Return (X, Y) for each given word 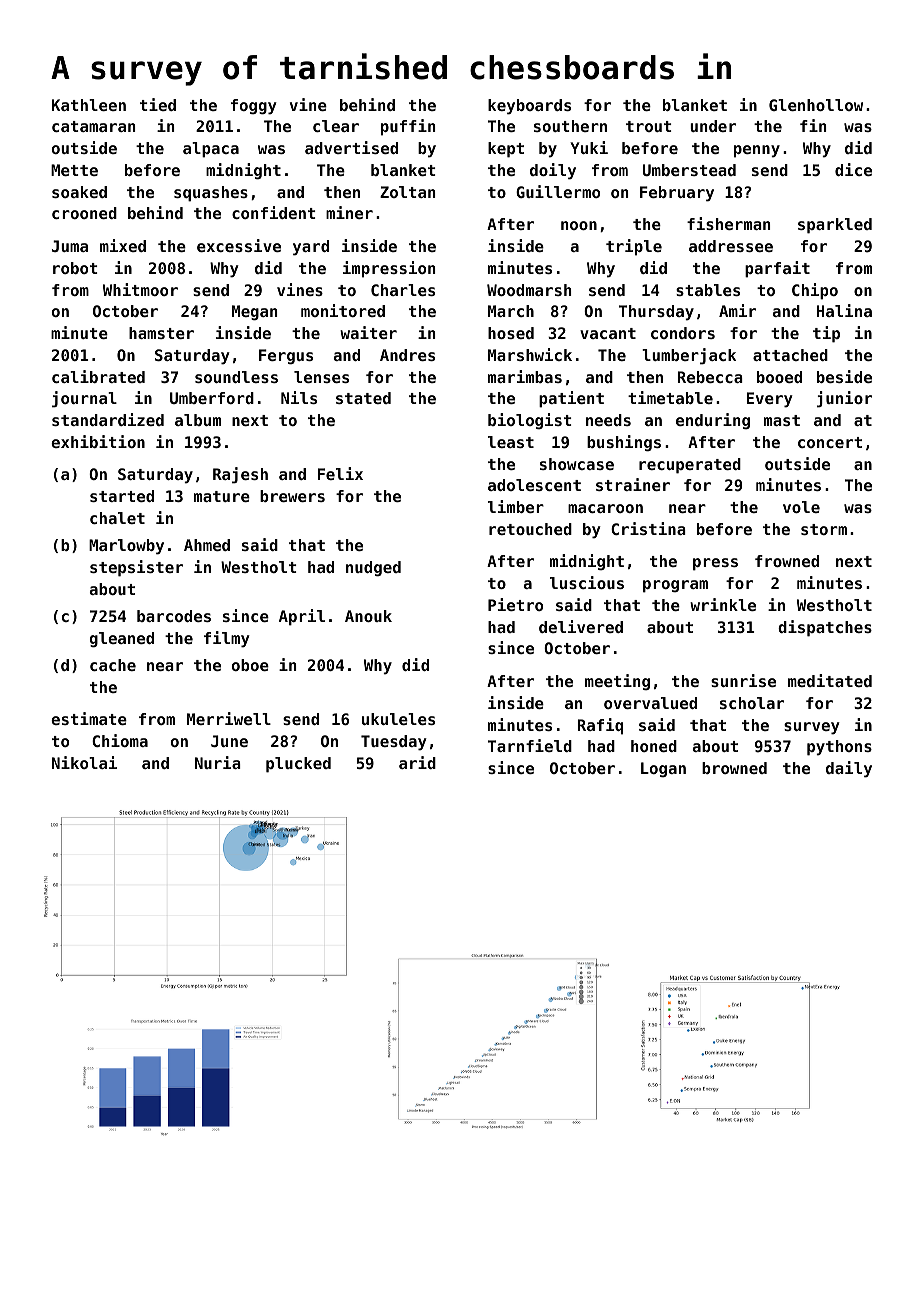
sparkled (835, 226)
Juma (70, 246)
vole (801, 507)
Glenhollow (816, 105)
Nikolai (84, 762)
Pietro (515, 604)
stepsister (136, 568)
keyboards (529, 107)
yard (311, 248)
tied (158, 104)
